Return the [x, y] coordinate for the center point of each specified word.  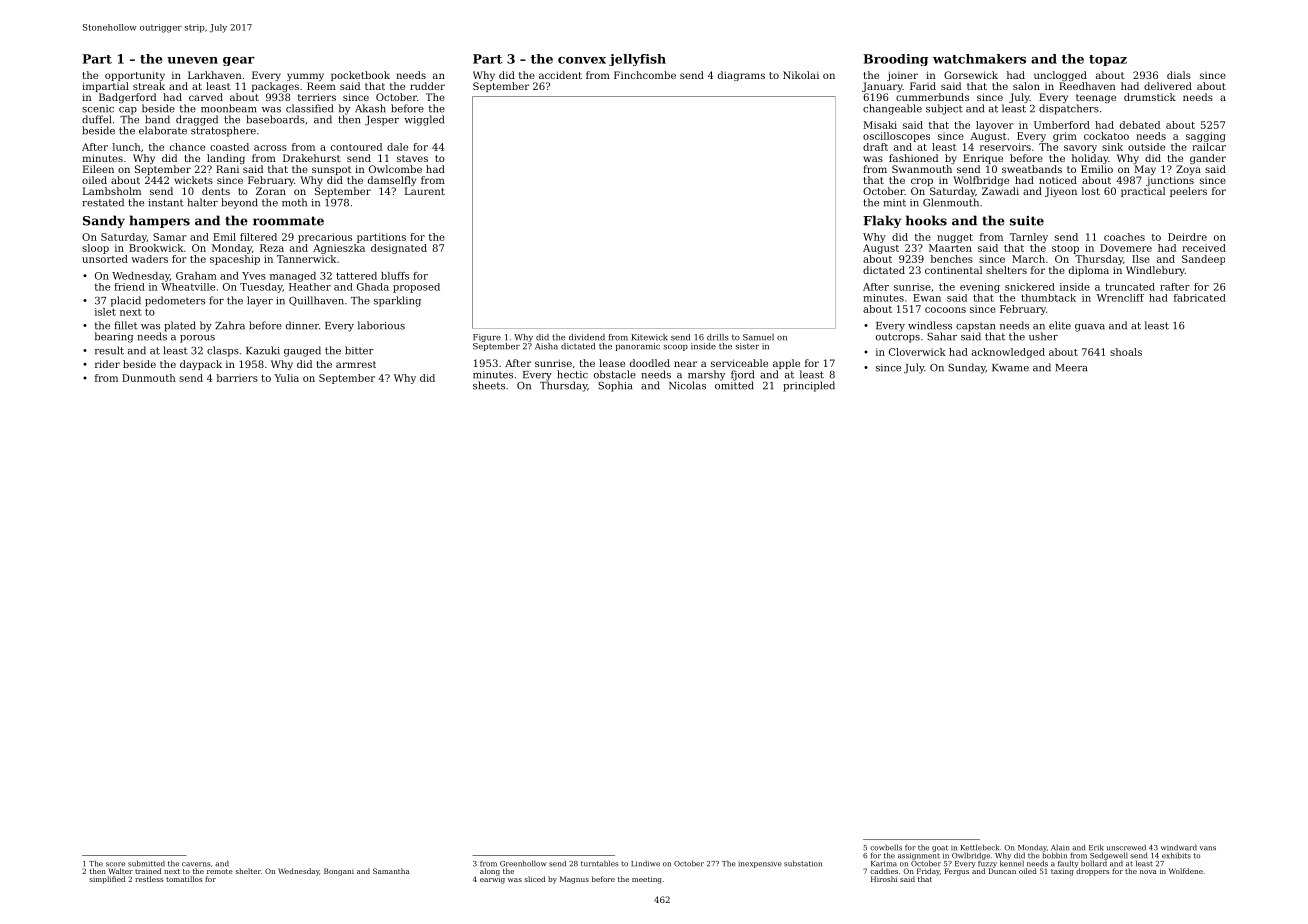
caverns [196, 864]
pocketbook [360, 76]
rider [107, 364]
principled [809, 386]
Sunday [967, 368]
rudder [427, 86]
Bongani [339, 872]
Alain [1060, 848]
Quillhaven [316, 301]
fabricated [1200, 298]
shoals [1126, 352]
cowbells [886, 848]
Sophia [615, 386]
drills [717, 337]
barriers [237, 378]
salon [1026, 86]
